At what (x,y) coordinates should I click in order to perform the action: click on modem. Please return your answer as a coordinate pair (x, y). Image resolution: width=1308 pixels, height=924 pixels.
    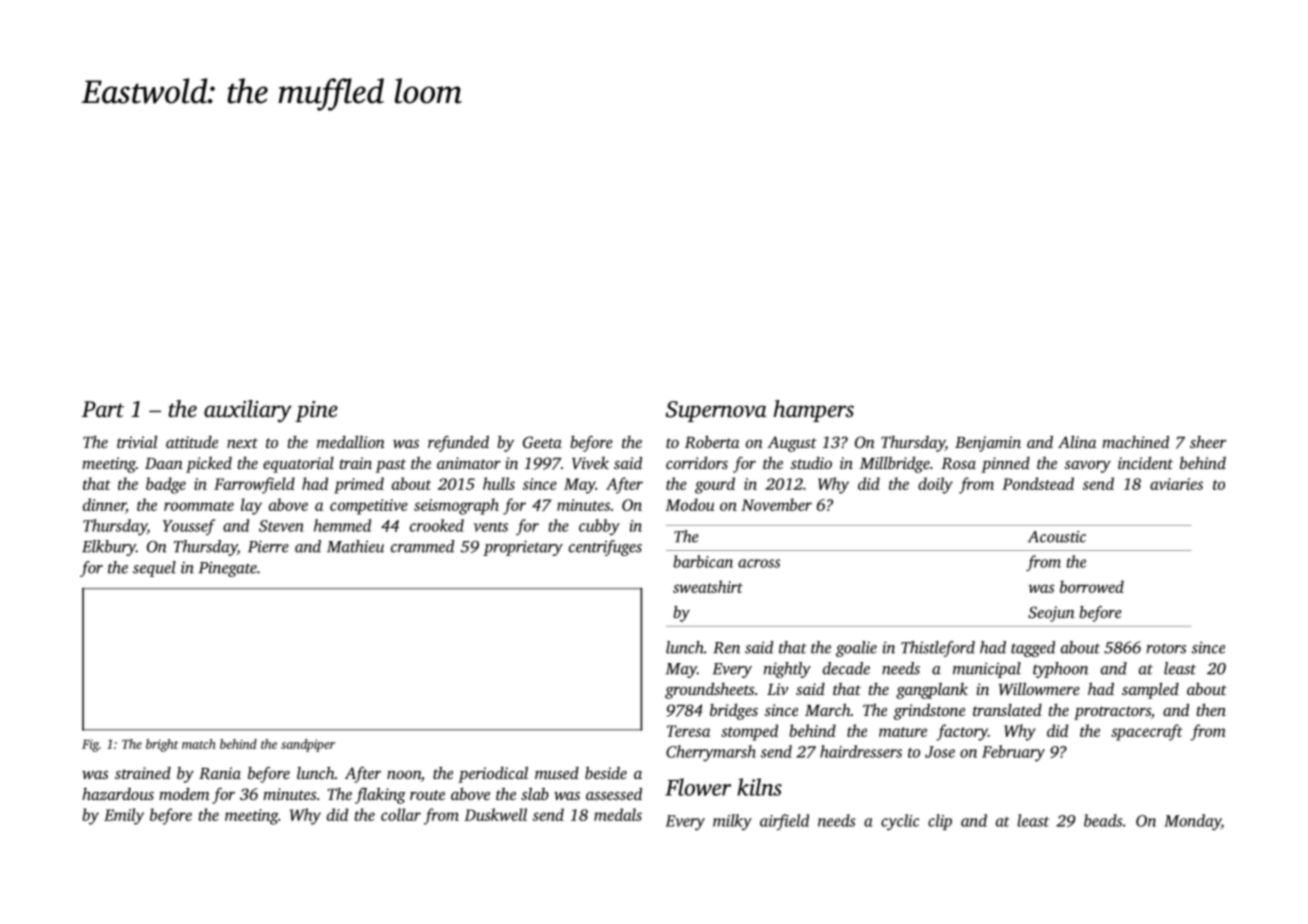
    Looking at the image, I should click on (184, 793).
